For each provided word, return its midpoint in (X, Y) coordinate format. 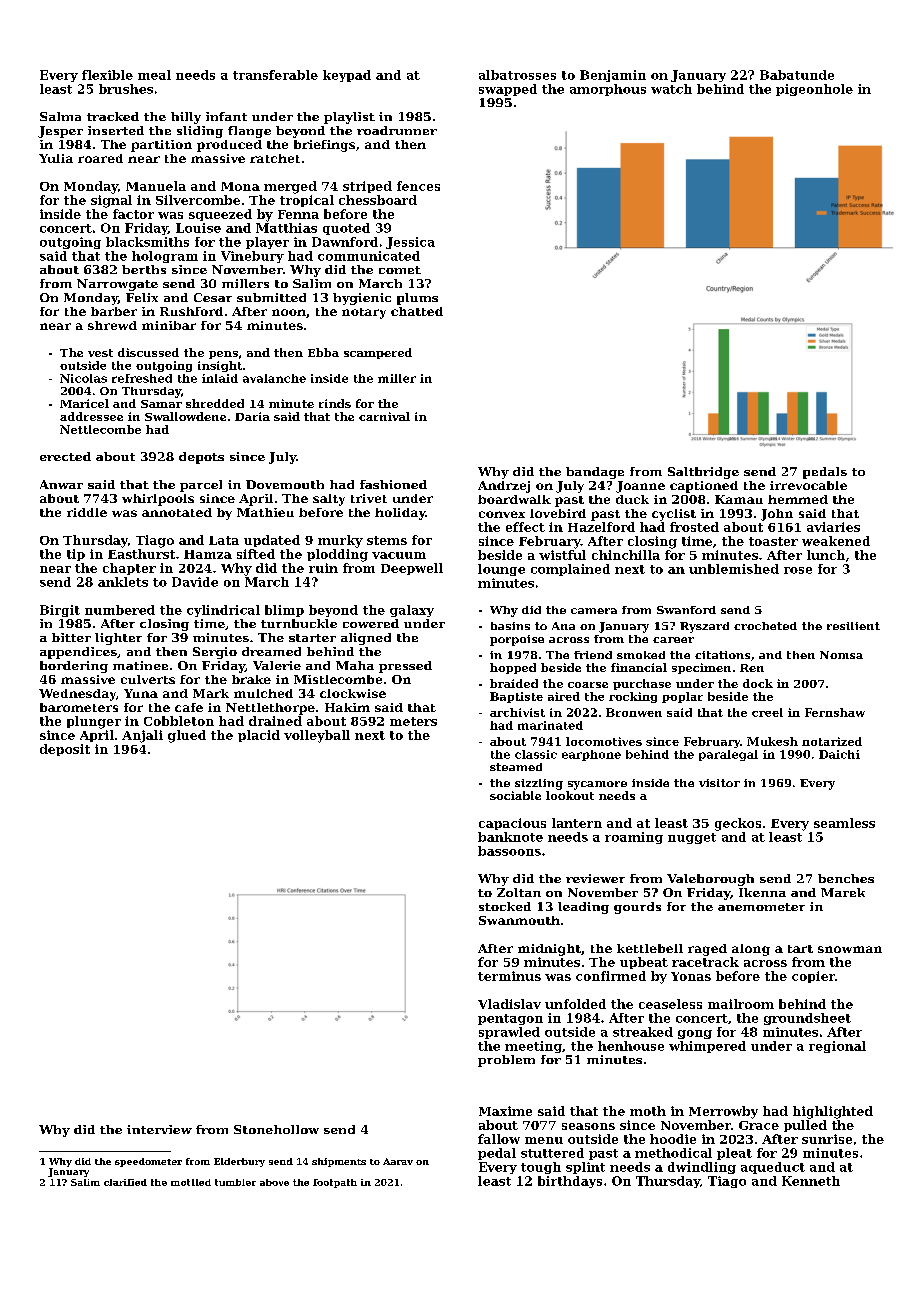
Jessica (410, 243)
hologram (165, 257)
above (274, 1182)
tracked (113, 116)
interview (159, 1129)
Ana (563, 626)
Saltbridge (703, 473)
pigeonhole (814, 90)
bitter (71, 637)
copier (813, 977)
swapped (508, 90)
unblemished (734, 569)
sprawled (509, 1033)
